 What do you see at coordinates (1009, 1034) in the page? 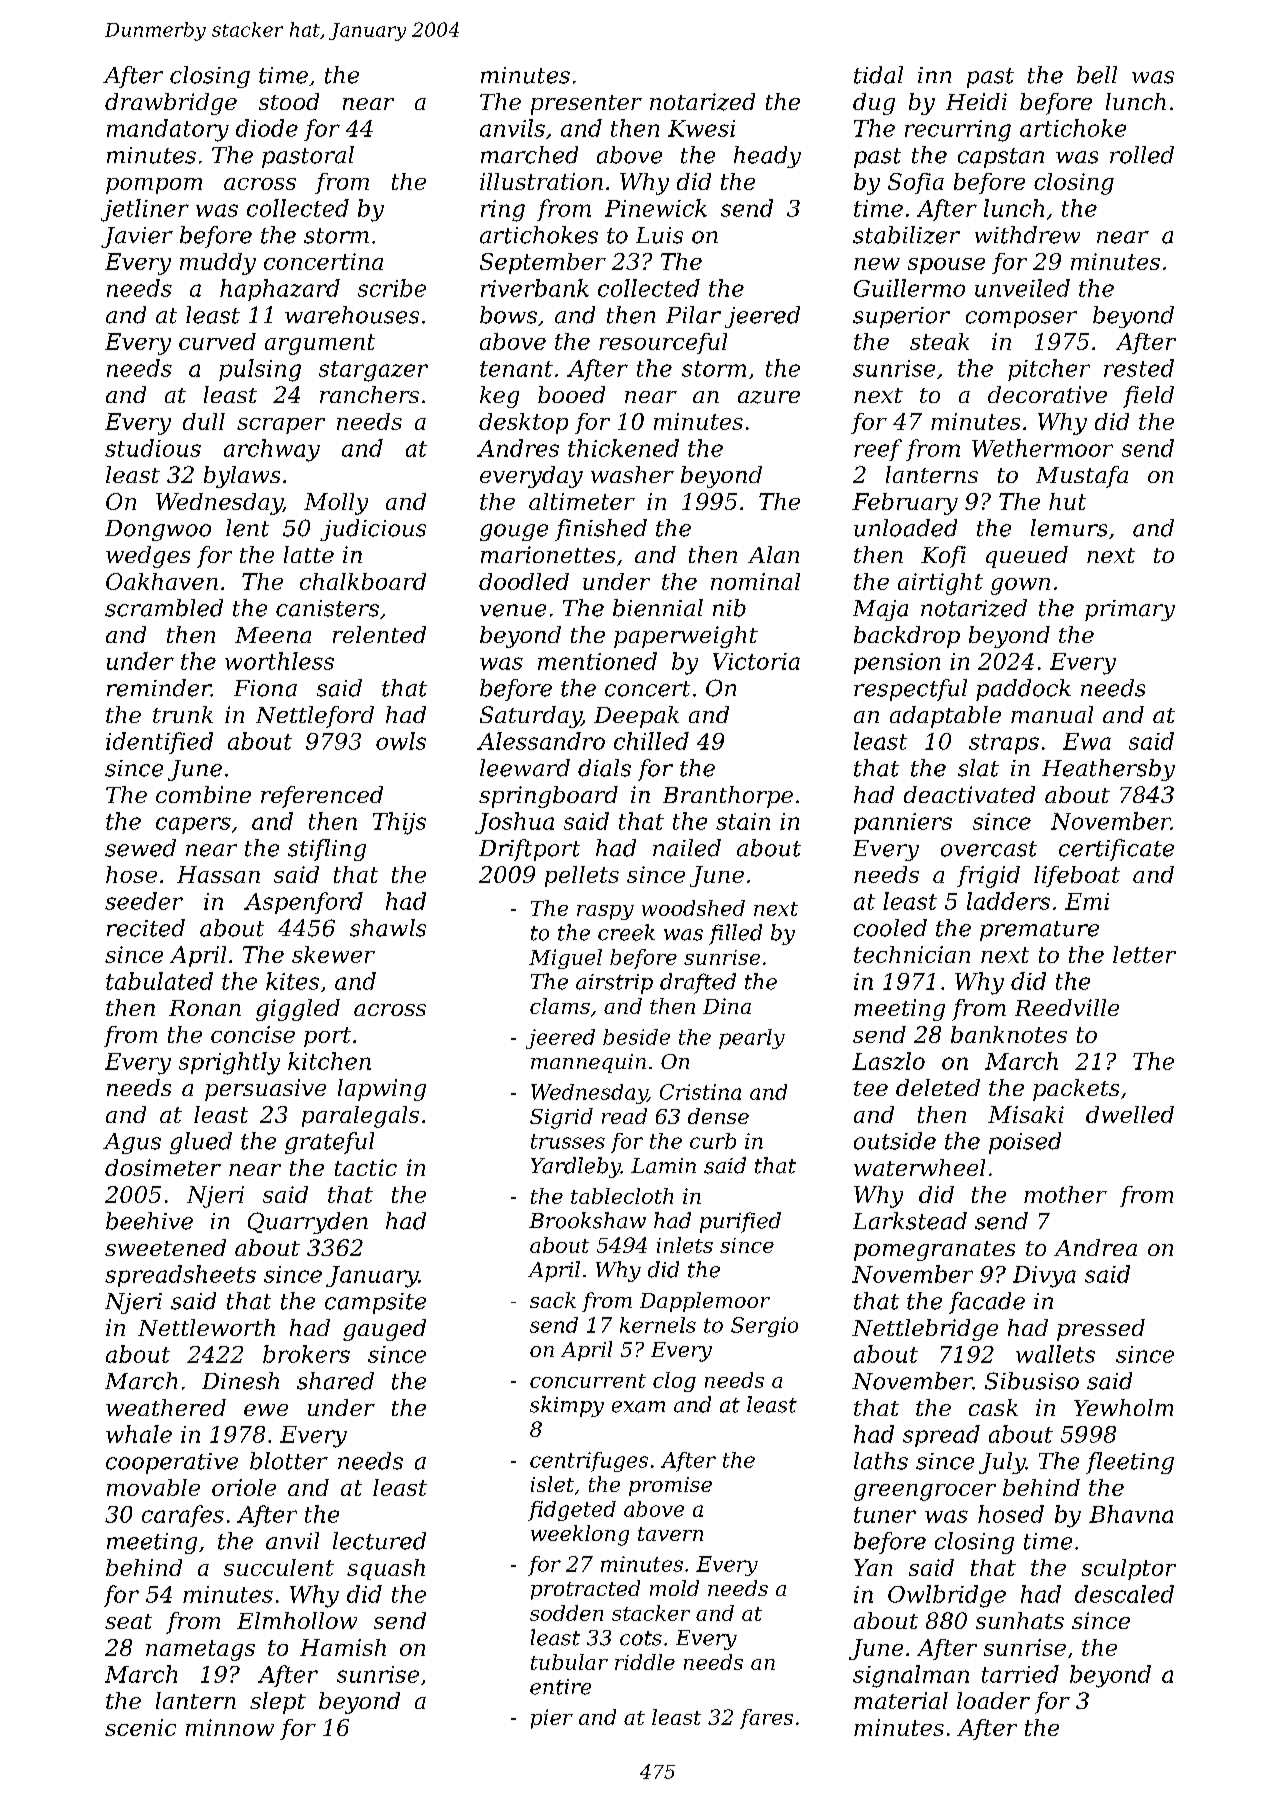
I see `banknotes` at bounding box center [1009, 1034].
